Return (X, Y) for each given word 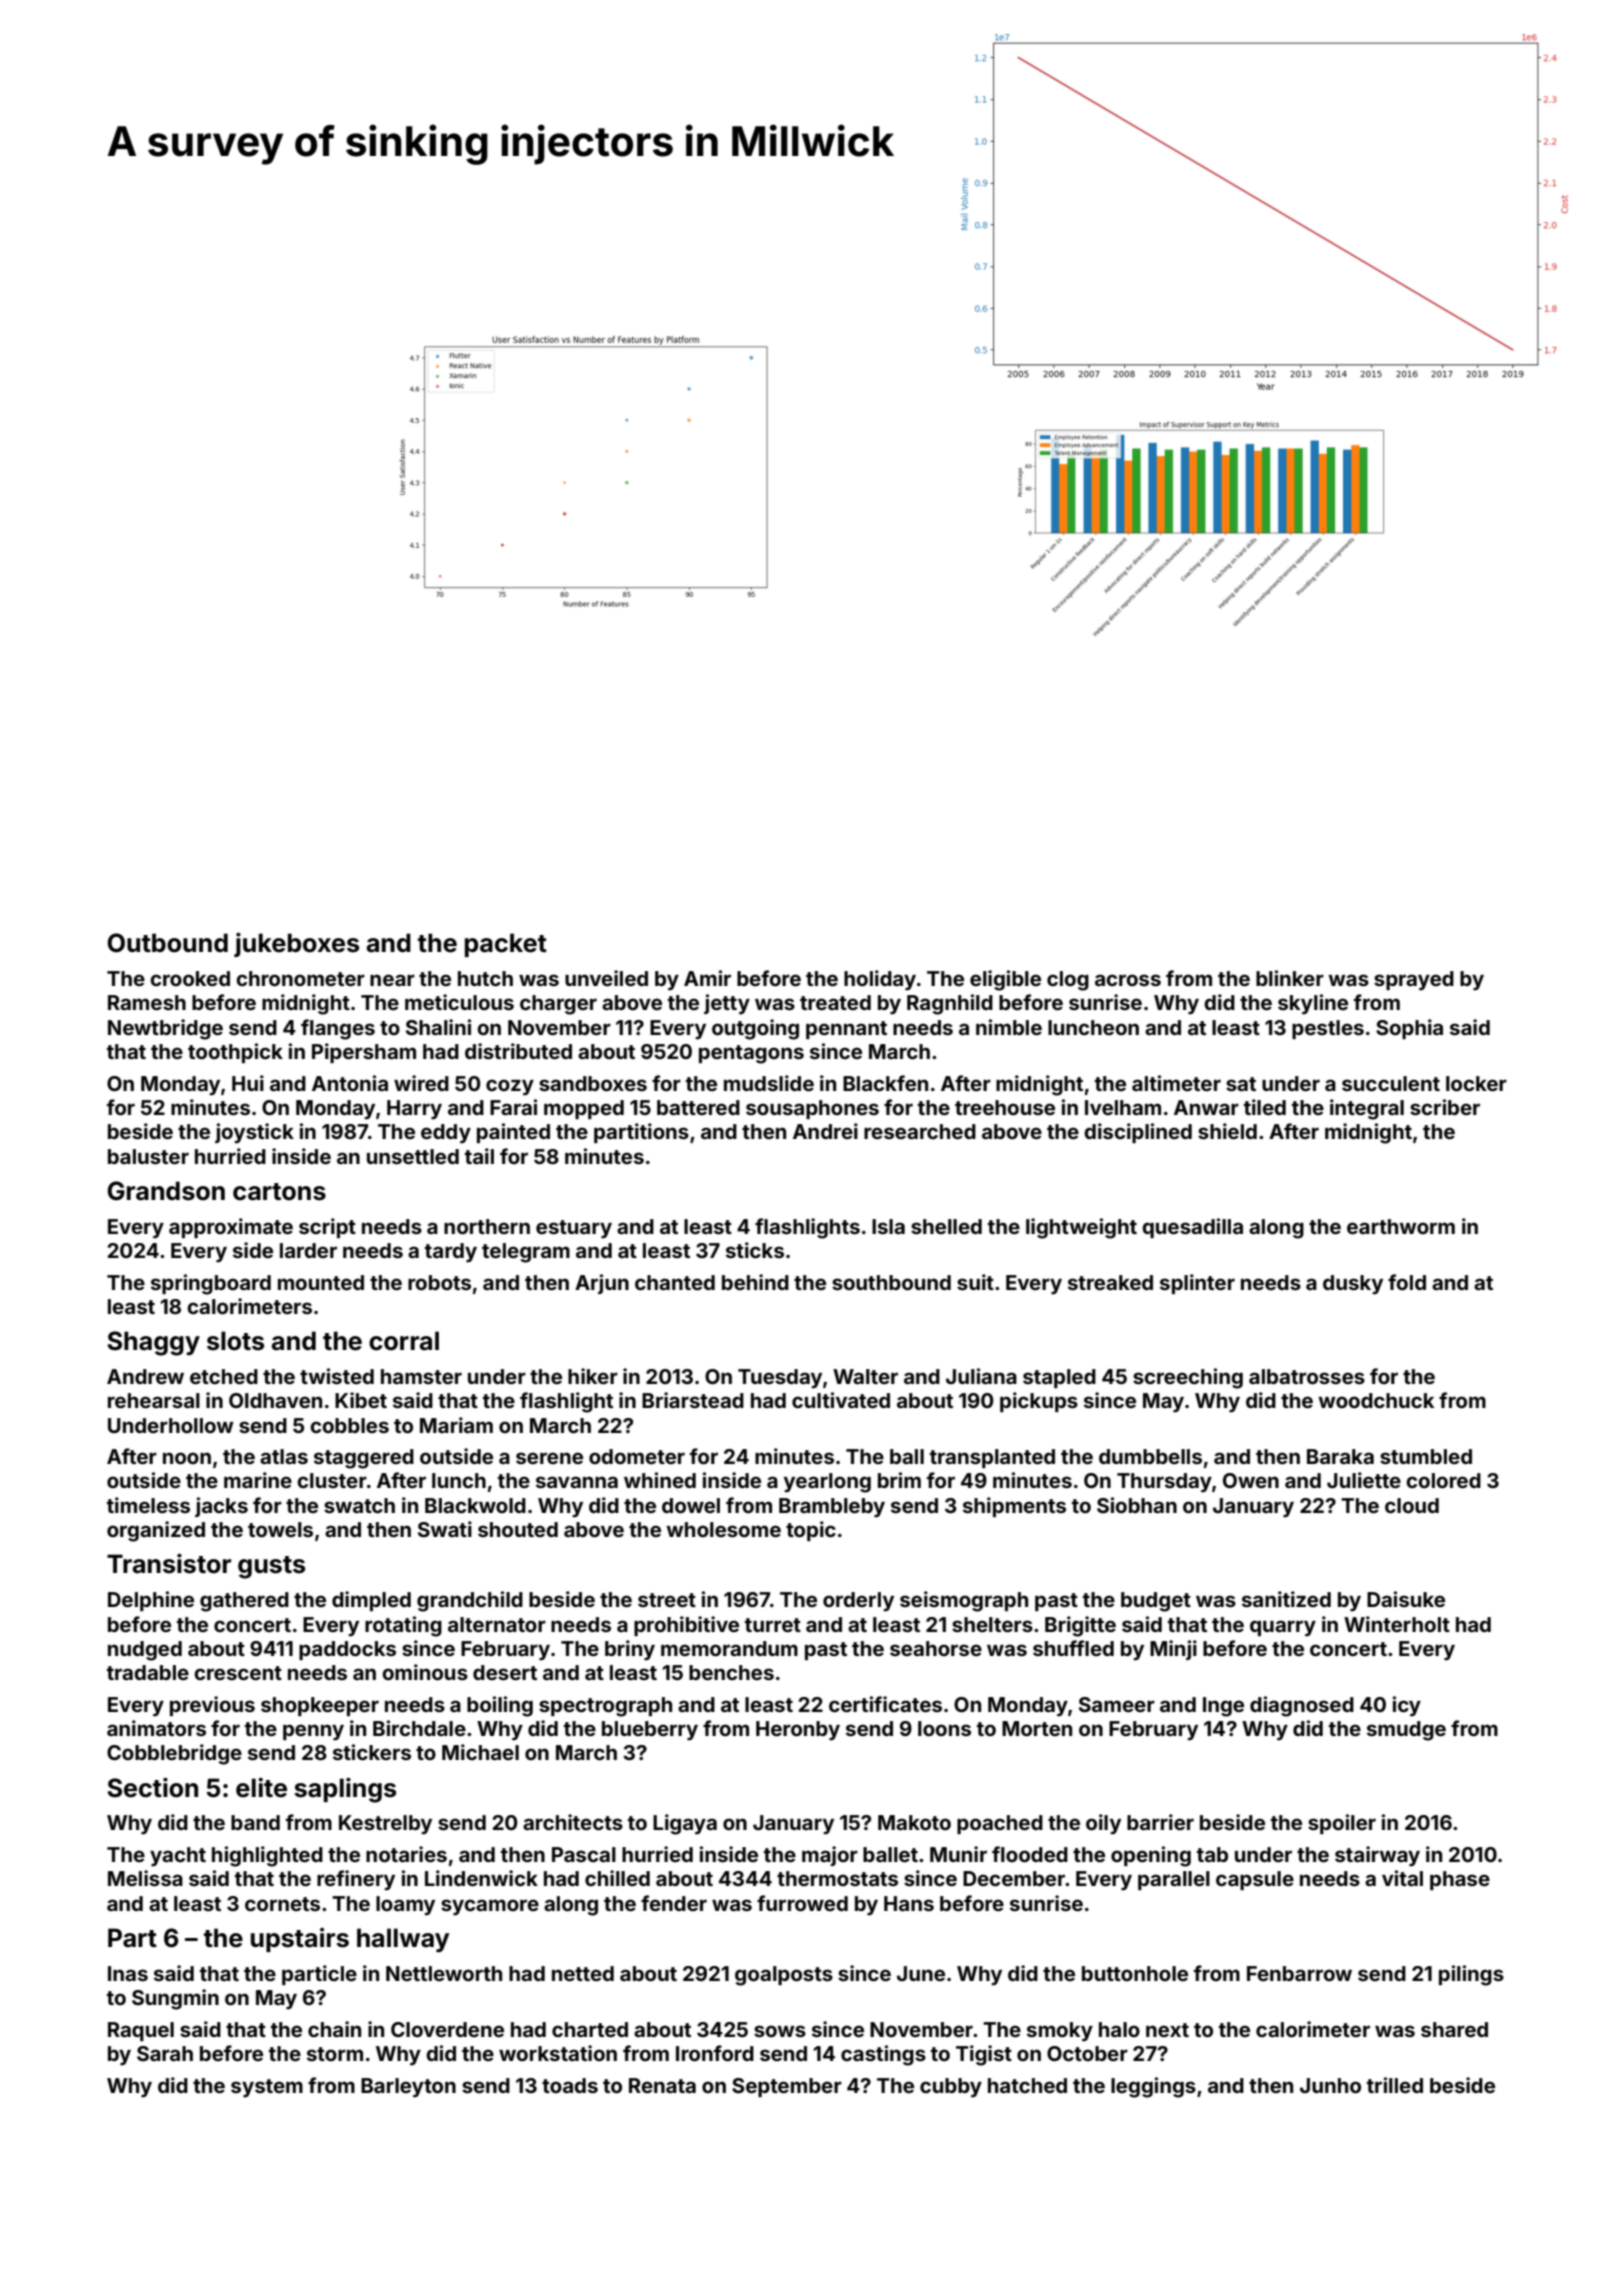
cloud (1412, 1505)
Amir (707, 978)
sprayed (1414, 981)
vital (1402, 1878)
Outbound (167, 943)
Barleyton (408, 2088)
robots (439, 1282)
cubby (951, 2088)
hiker (593, 1376)
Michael (480, 1752)
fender (674, 1903)
